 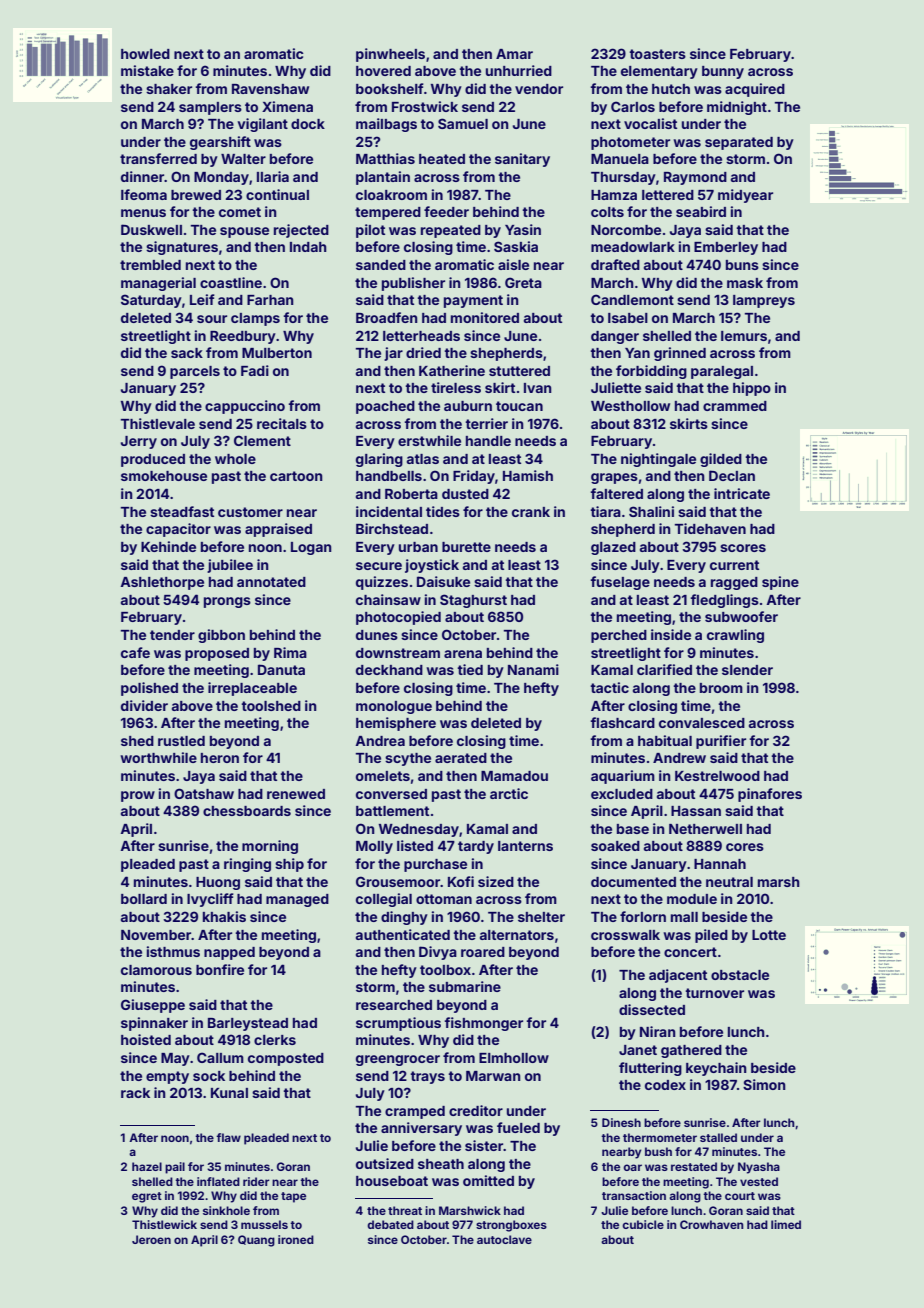 What do you see at coordinates (296, 1239) in the document?
I see `ironed` at bounding box center [296, 1239].
